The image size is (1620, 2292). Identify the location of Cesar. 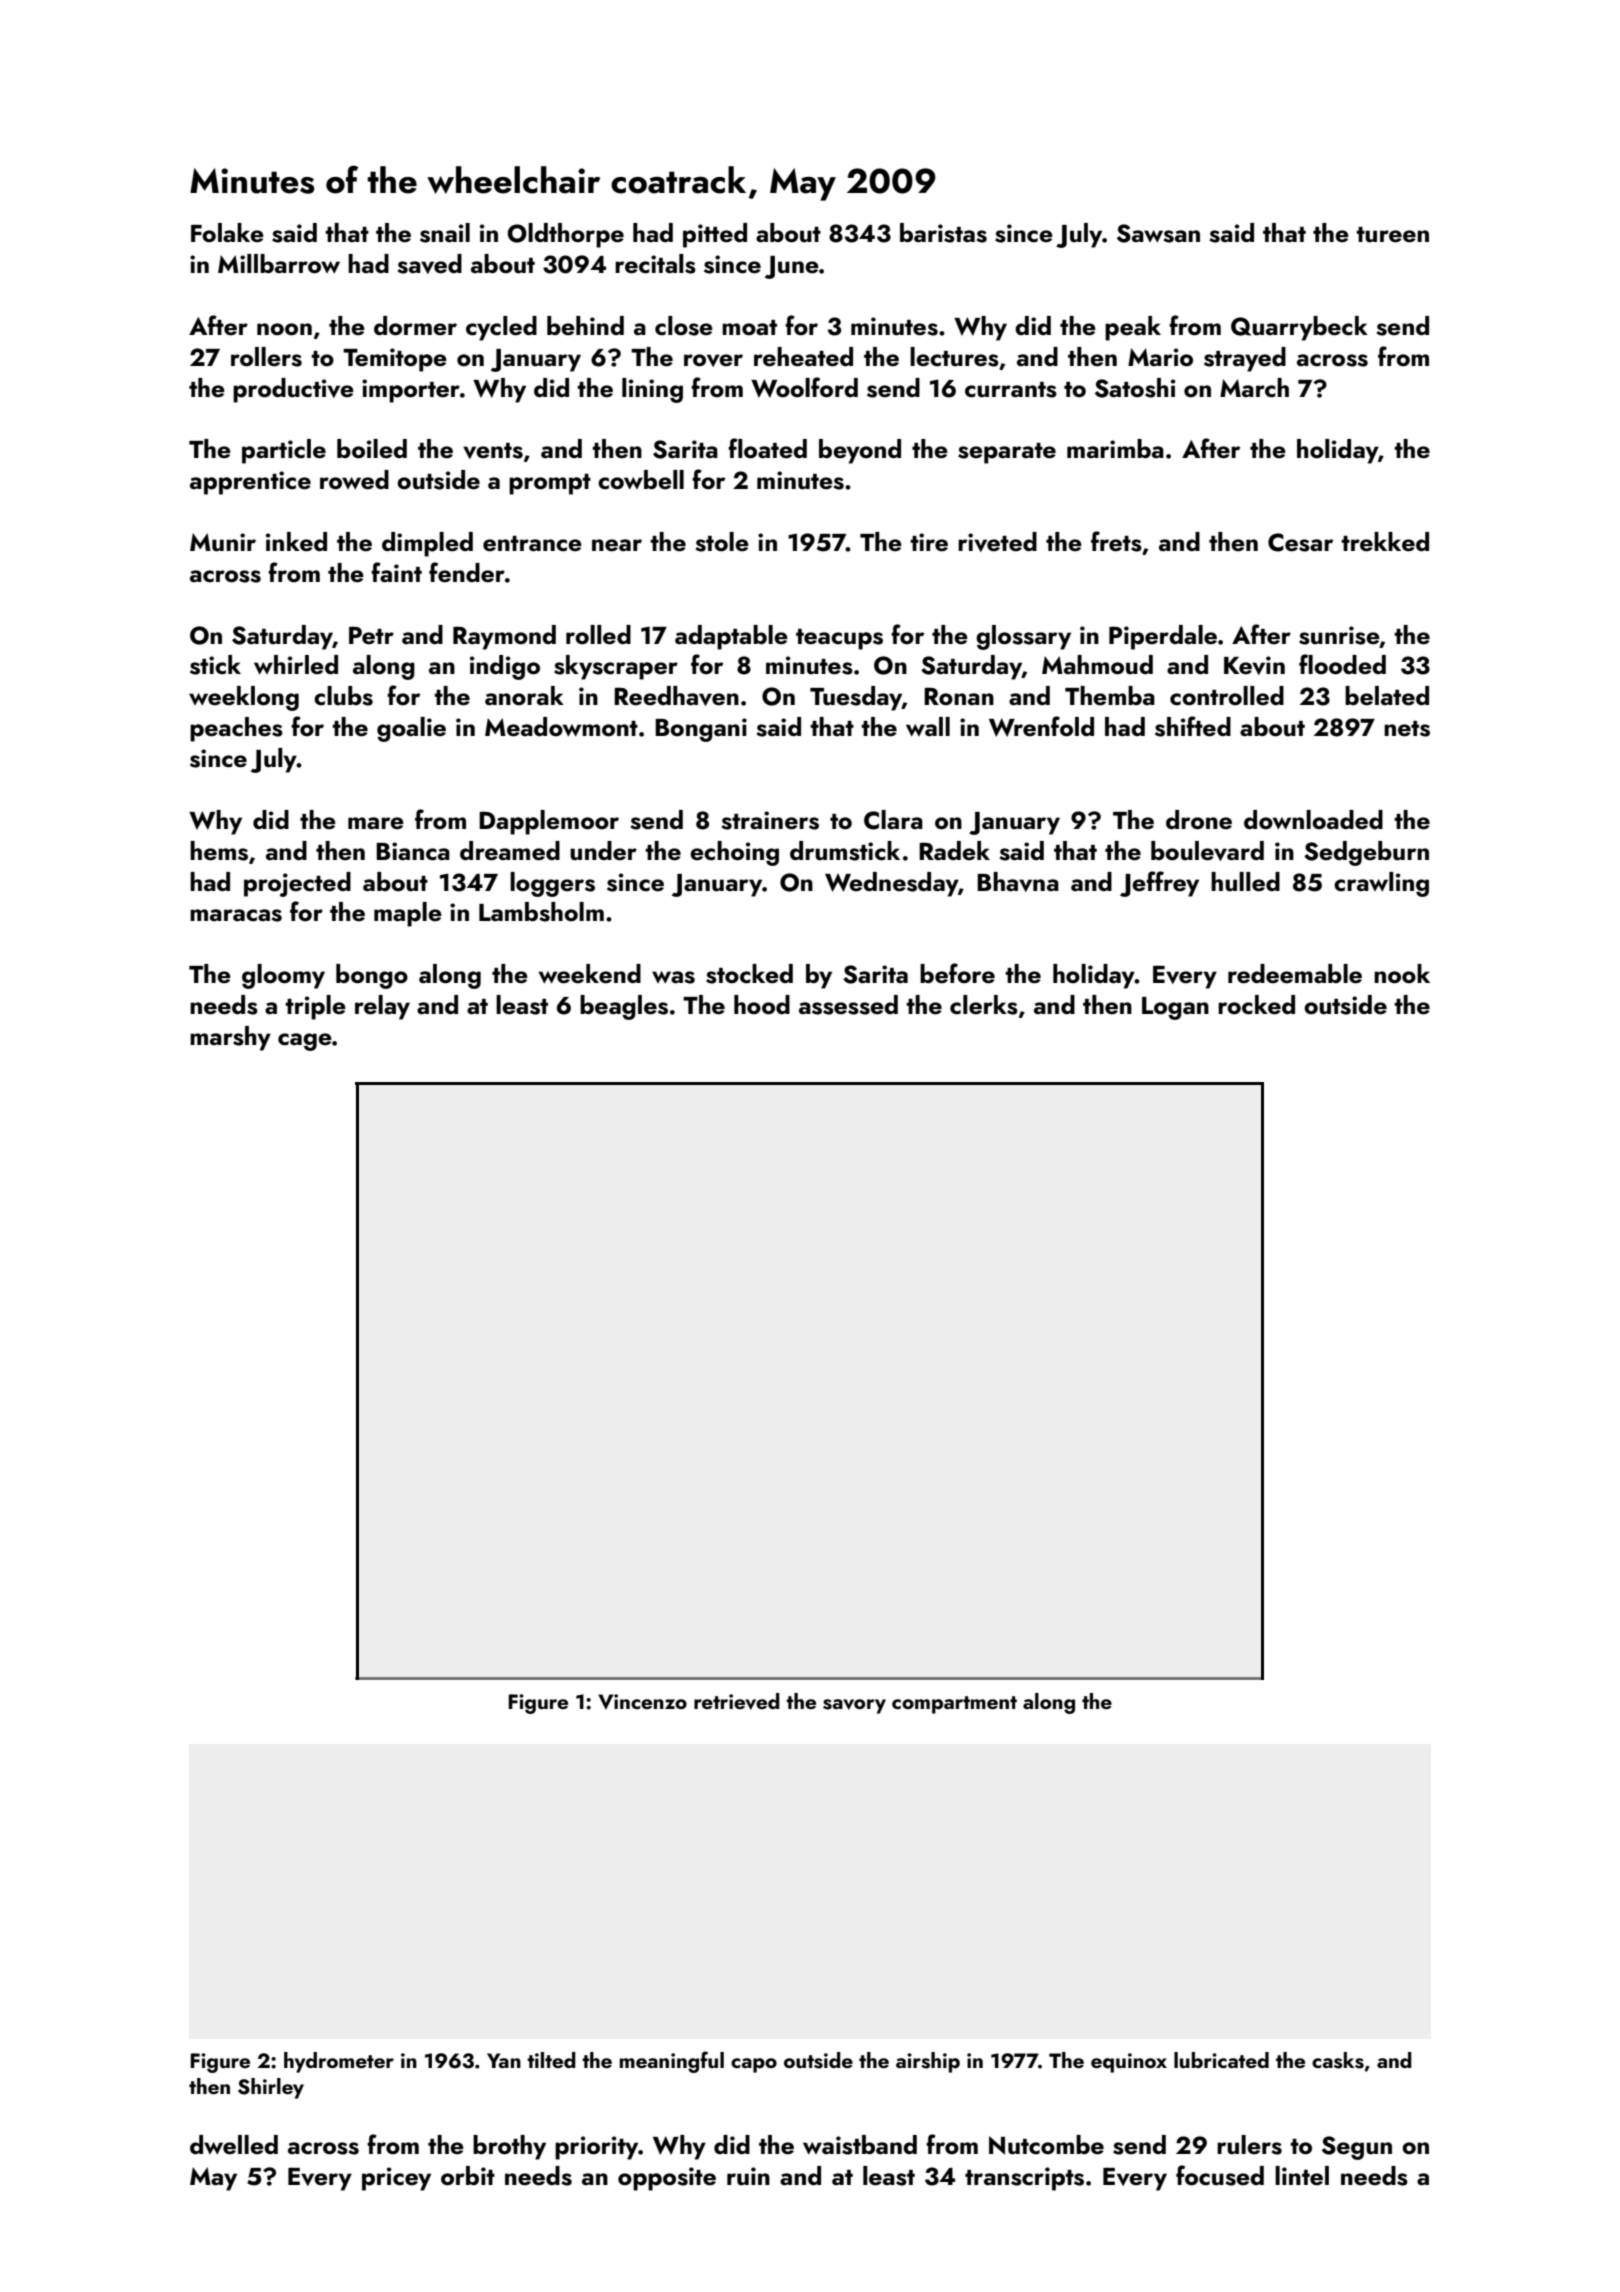
(1300, 542).
